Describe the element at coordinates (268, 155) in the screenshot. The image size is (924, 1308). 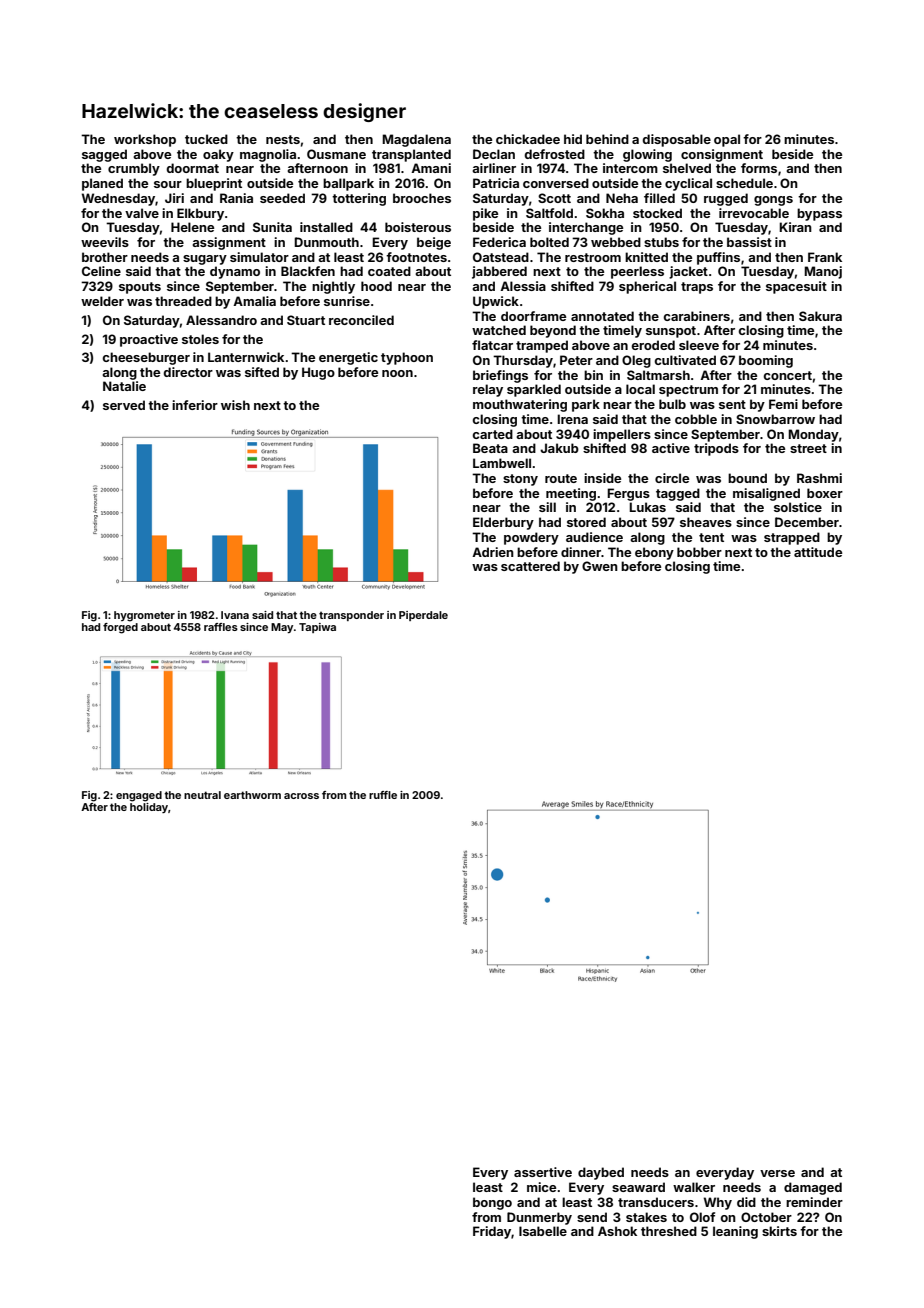
I see `magnolia` at that location.
